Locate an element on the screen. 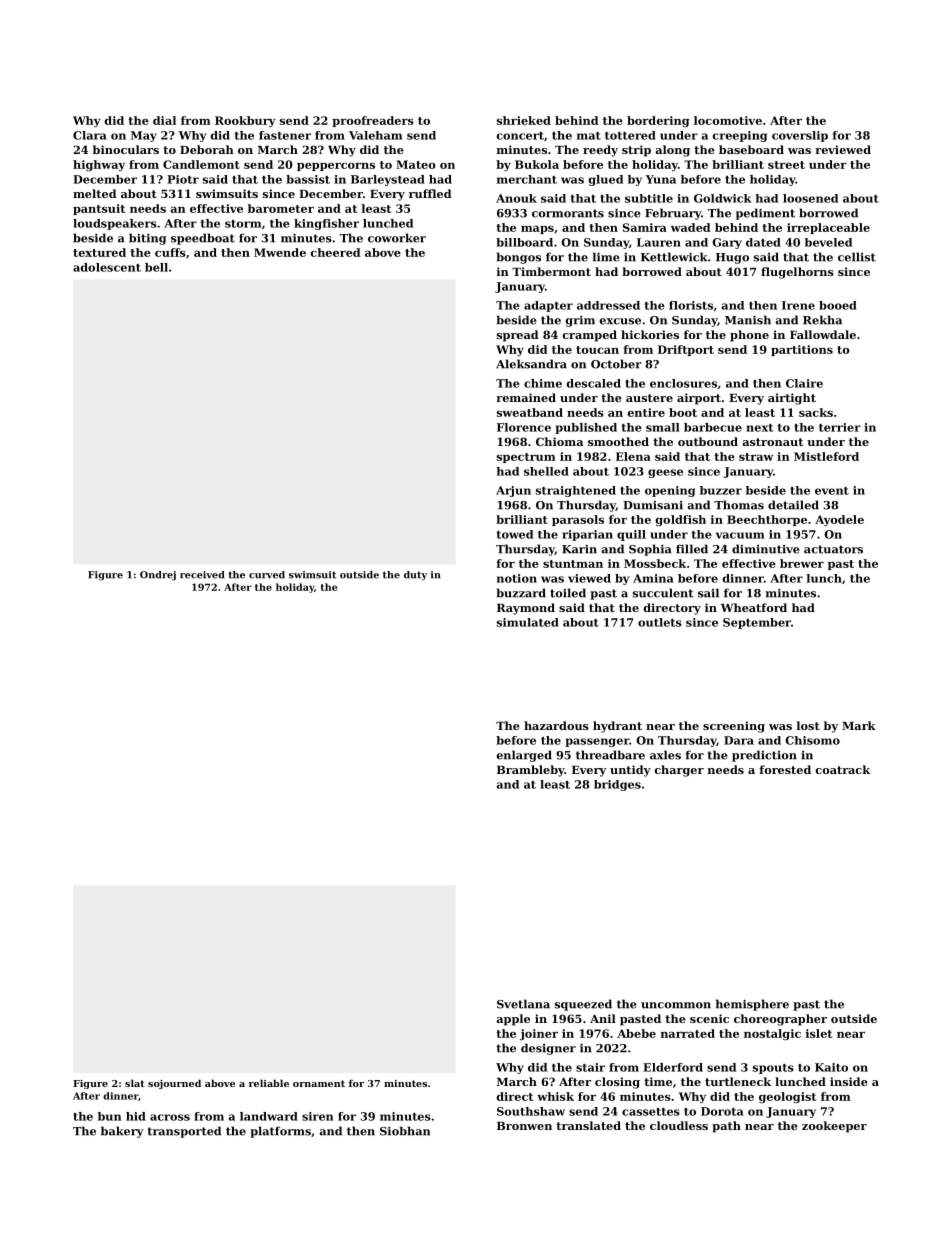 The width and height of the screenshot is (952, 1233). speedboat is located at coordinates (203, 239).
